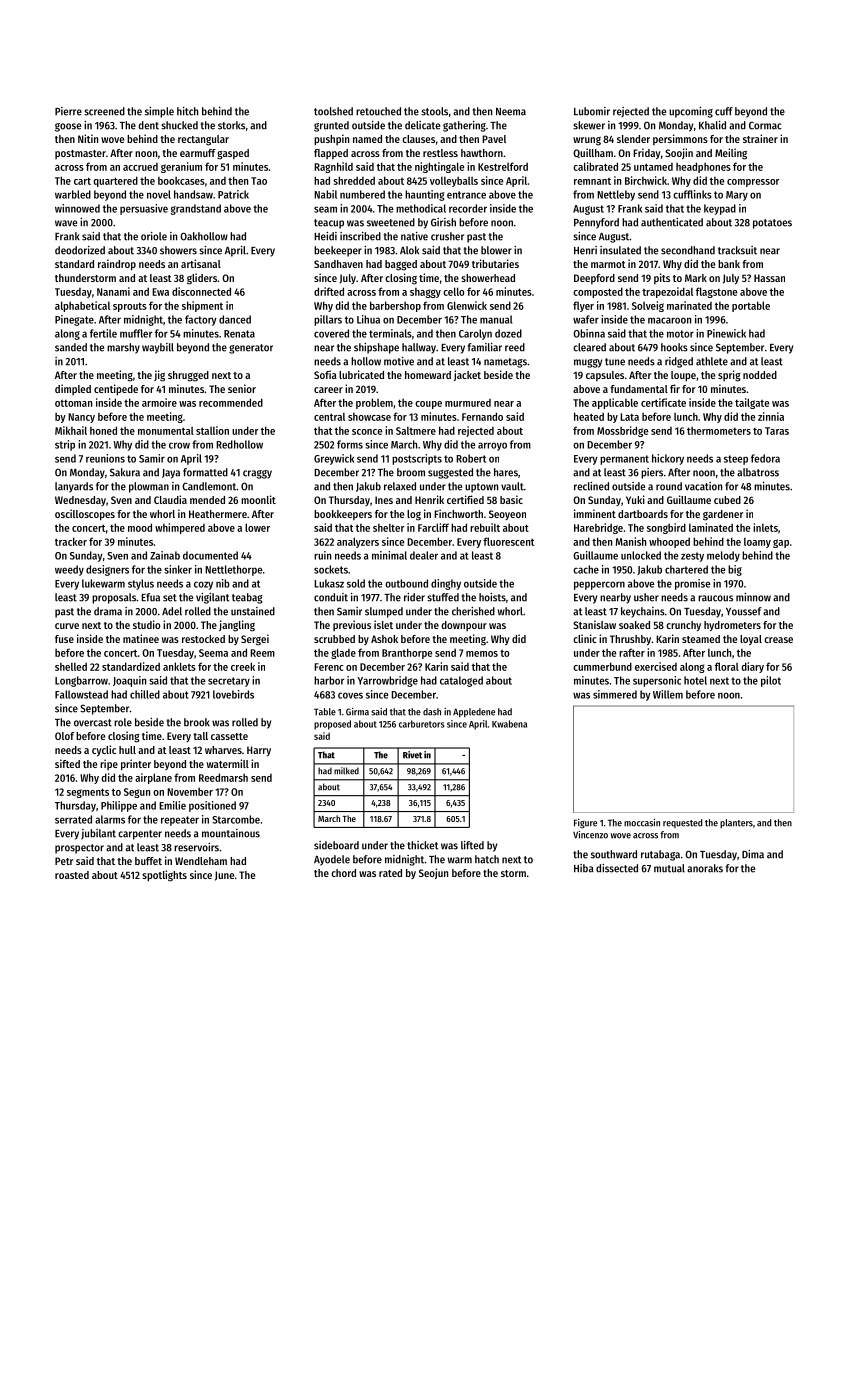 The height and width of the page is (1400, 849). I want to click on Yarrowbridge, so click(387, 681).
